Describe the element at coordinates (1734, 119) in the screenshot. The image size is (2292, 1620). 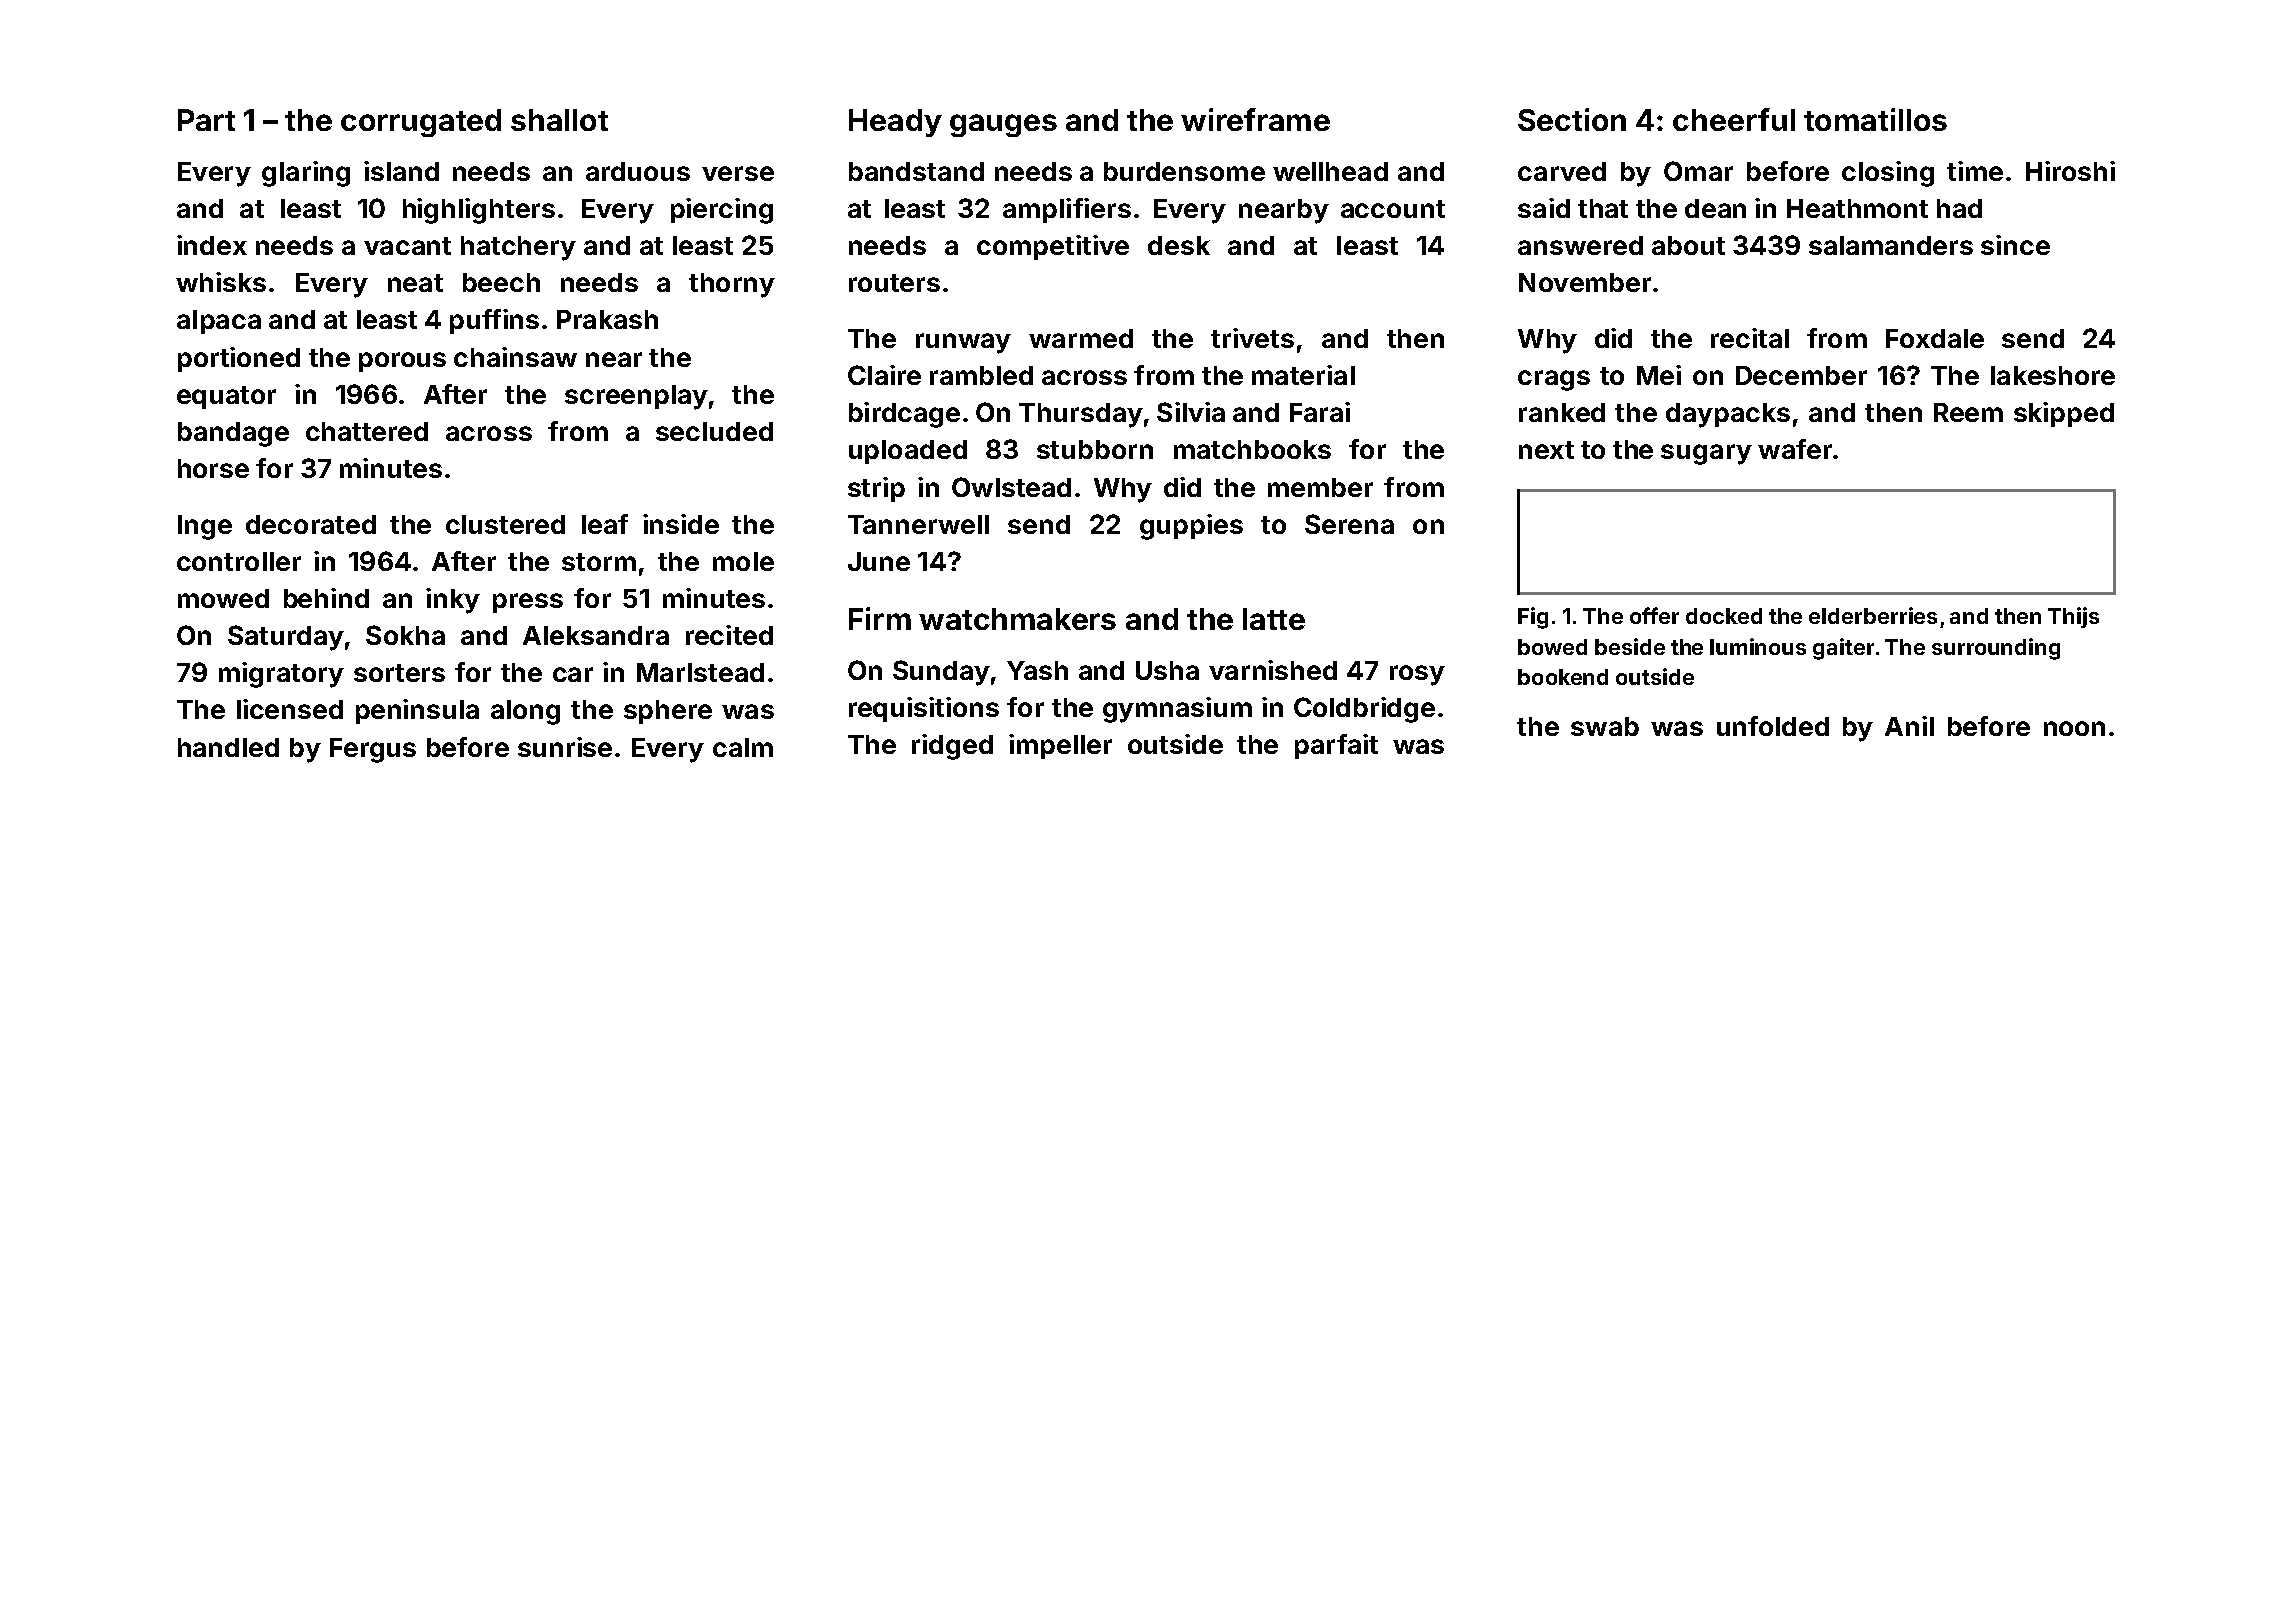
I see `cheerful` at that location.
